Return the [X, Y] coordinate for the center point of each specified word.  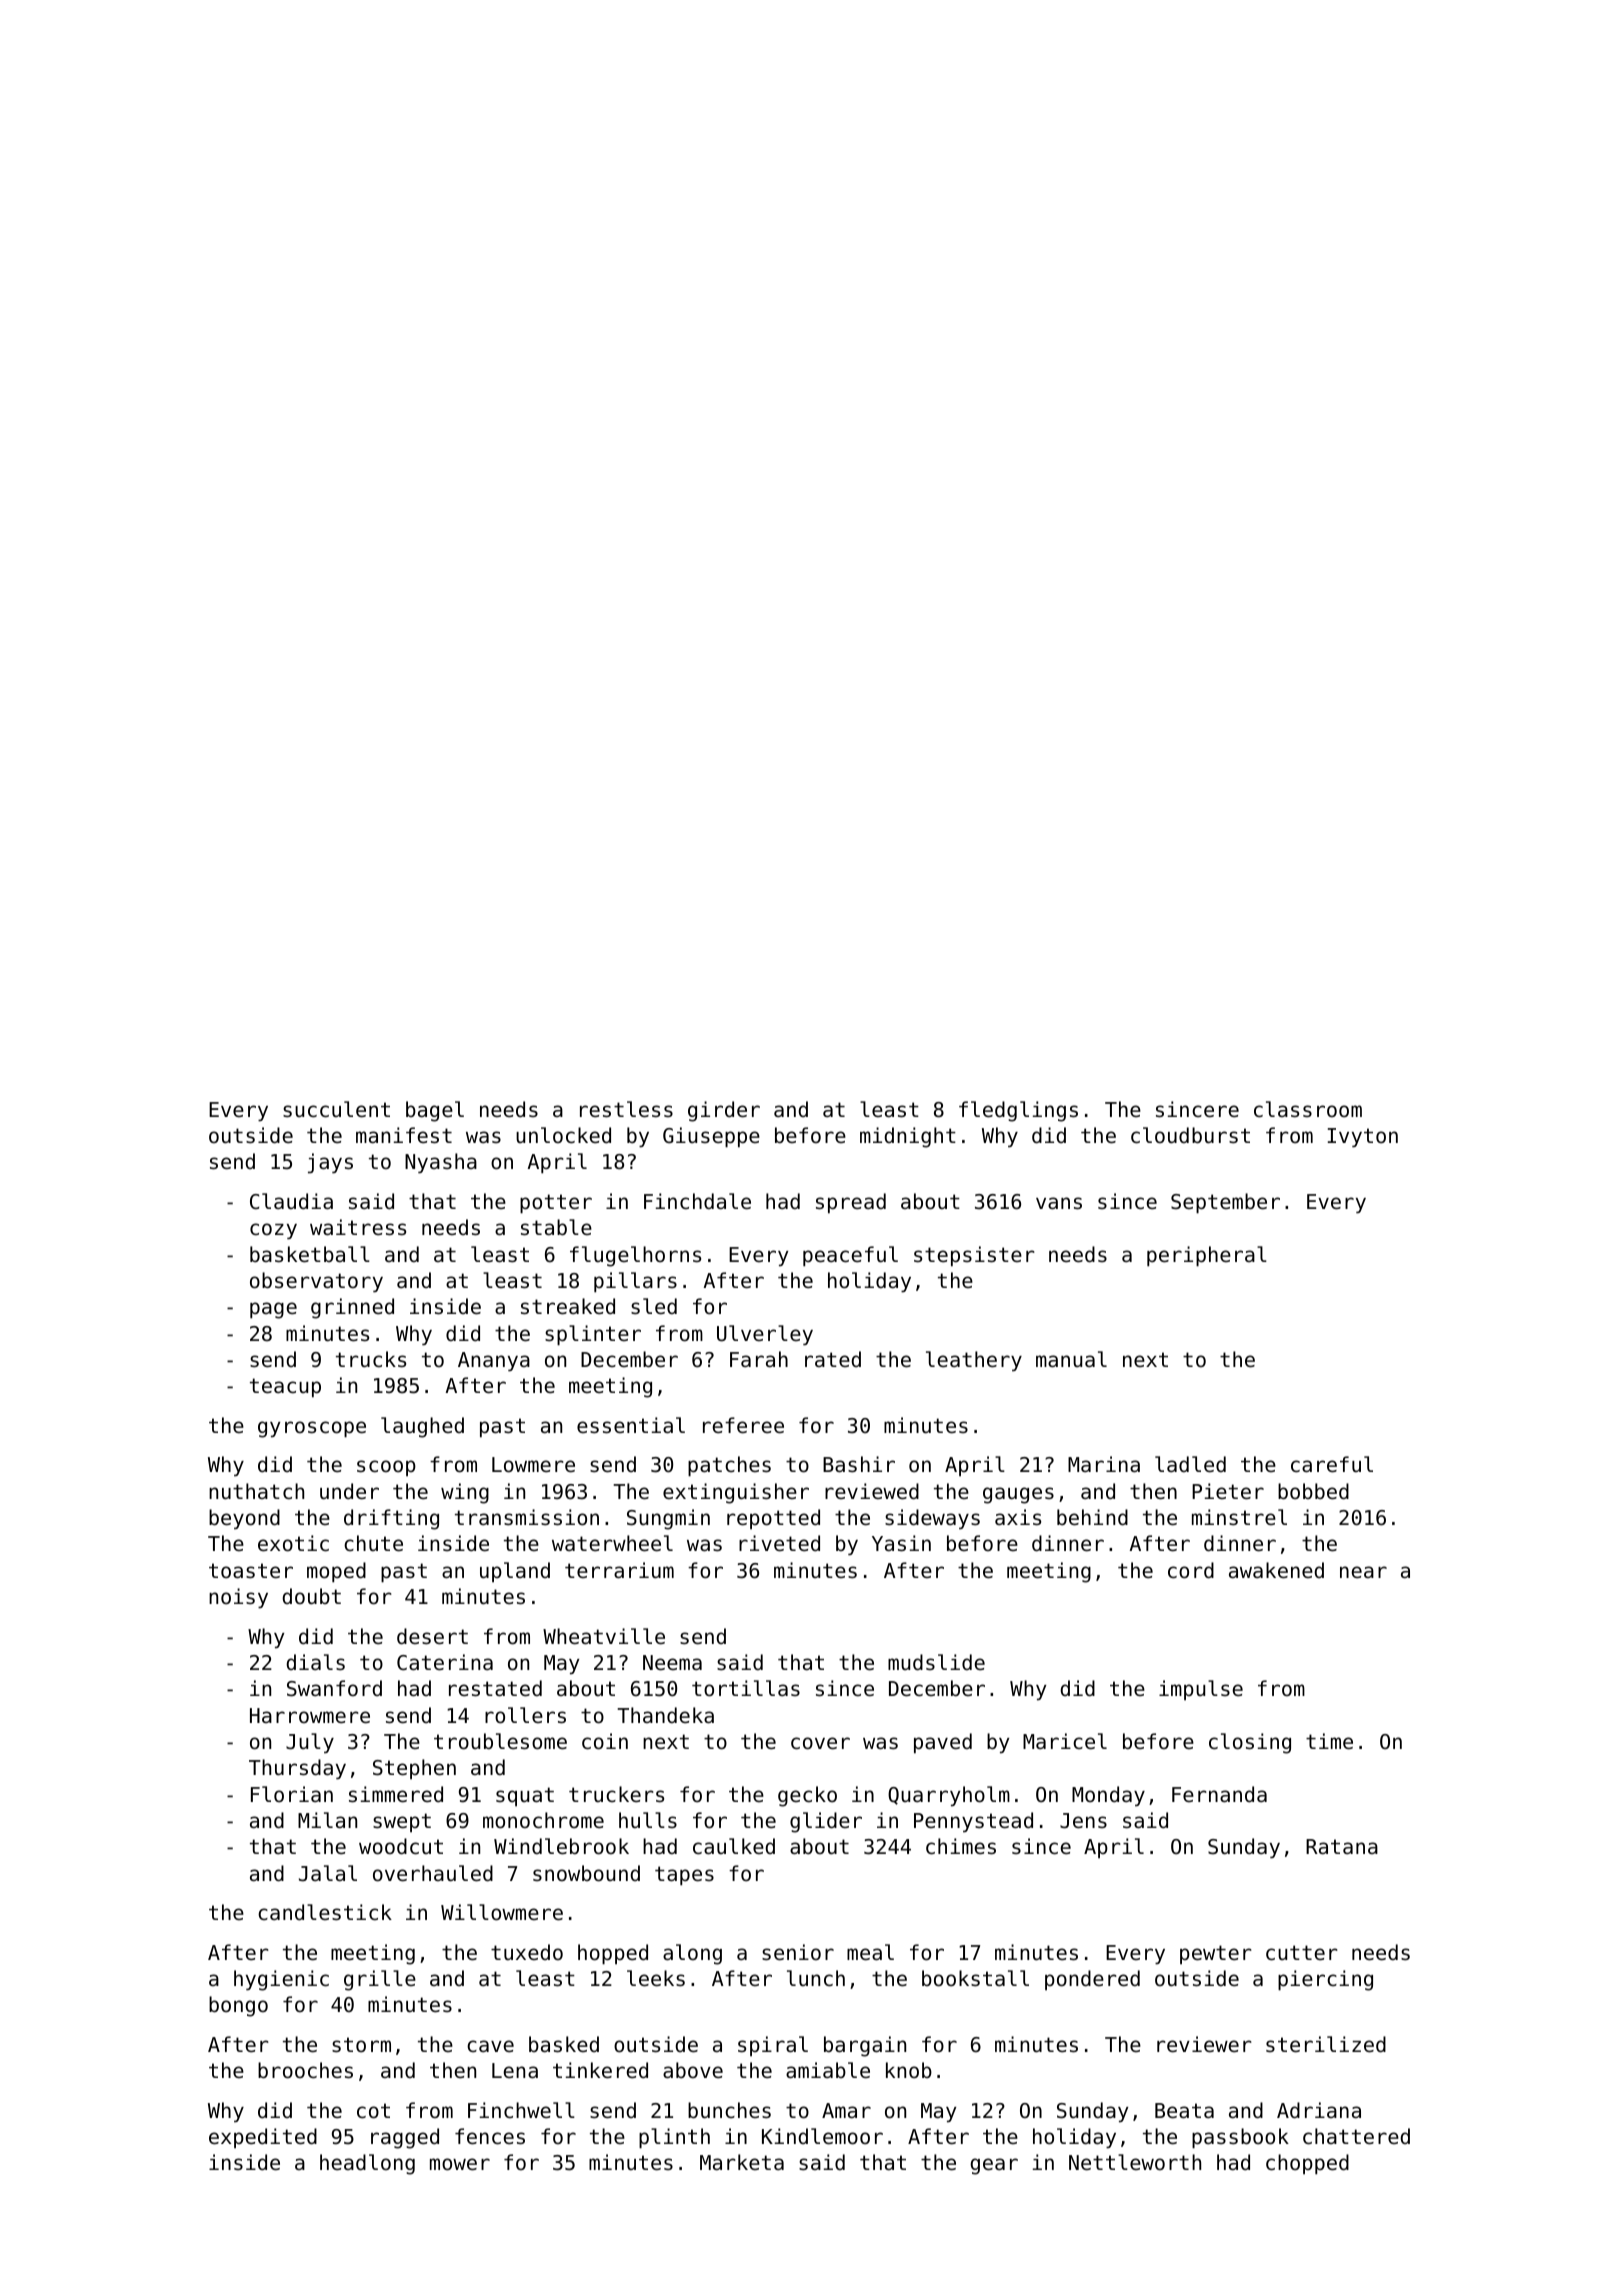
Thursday [297, 1769]
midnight [908, 1137]
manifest [404, 1135]
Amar [846, 2110]
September [1225, 1203]
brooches [305, 2070]
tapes [684, 1876]
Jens [1083, 1821]
